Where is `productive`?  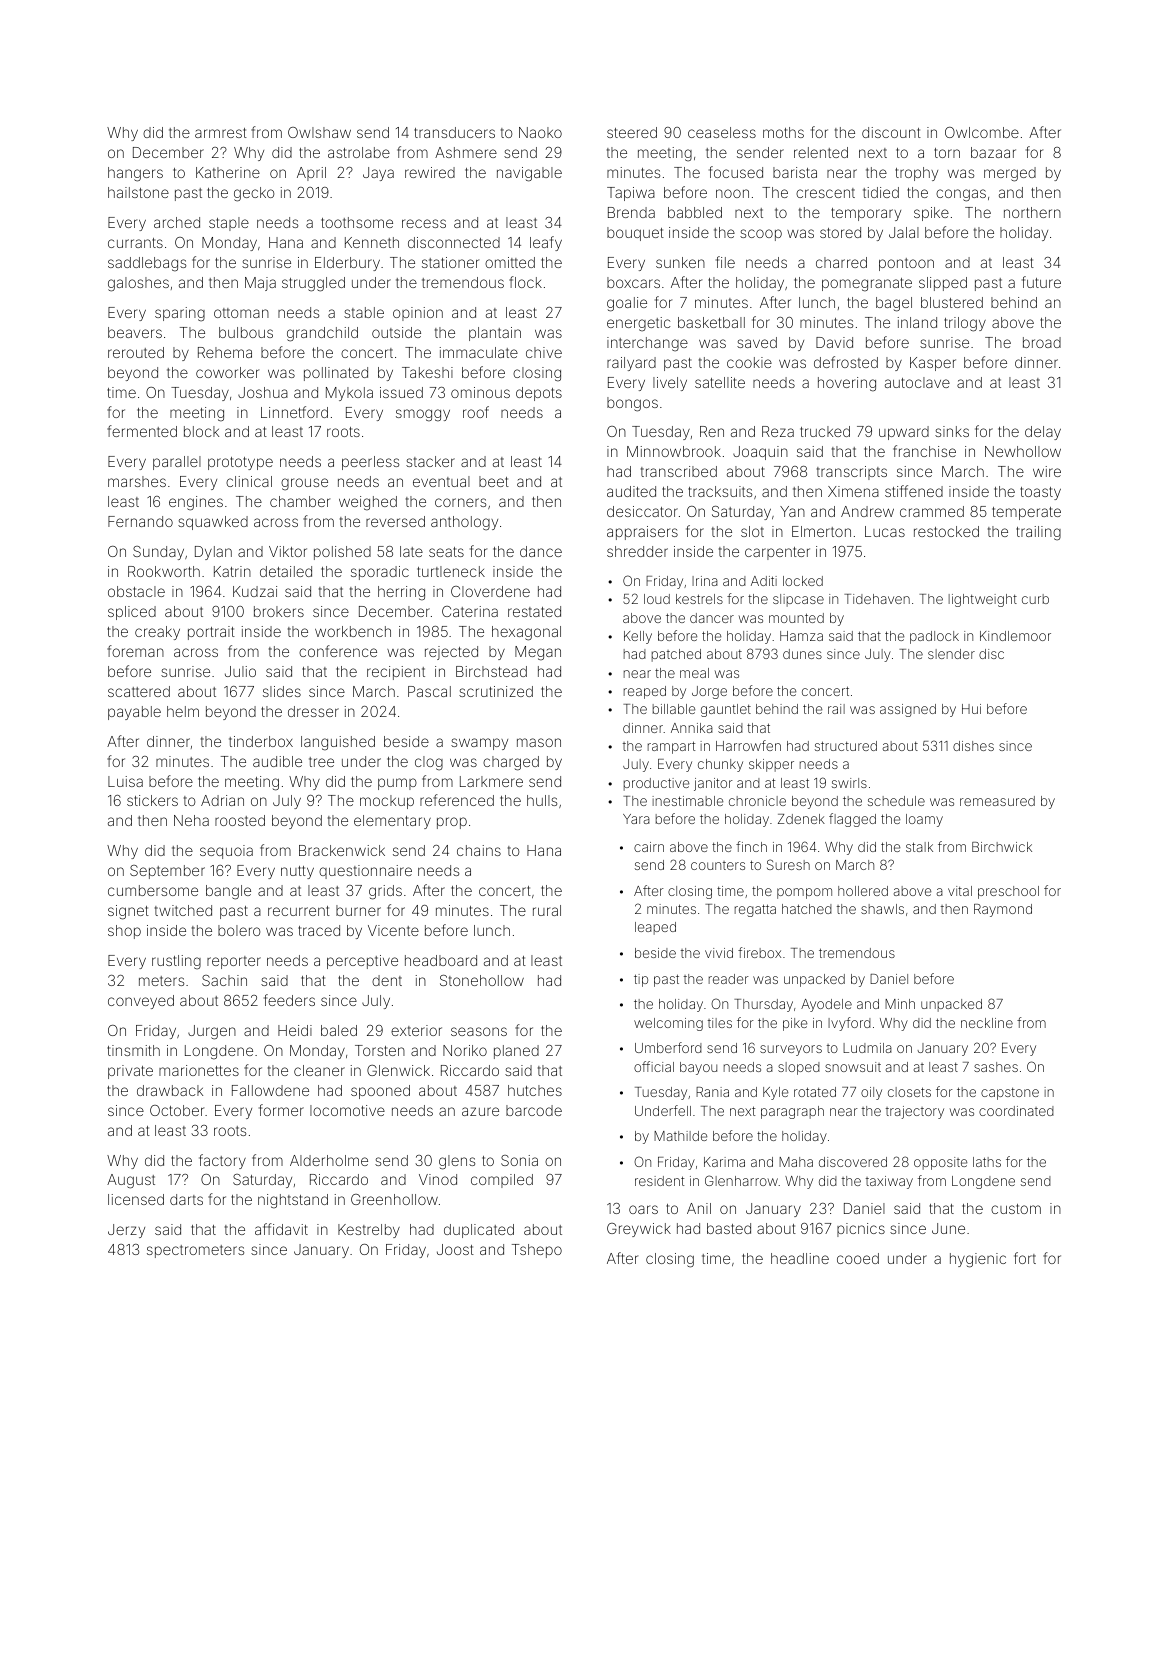
productive is located at coordinates (656, 784).
